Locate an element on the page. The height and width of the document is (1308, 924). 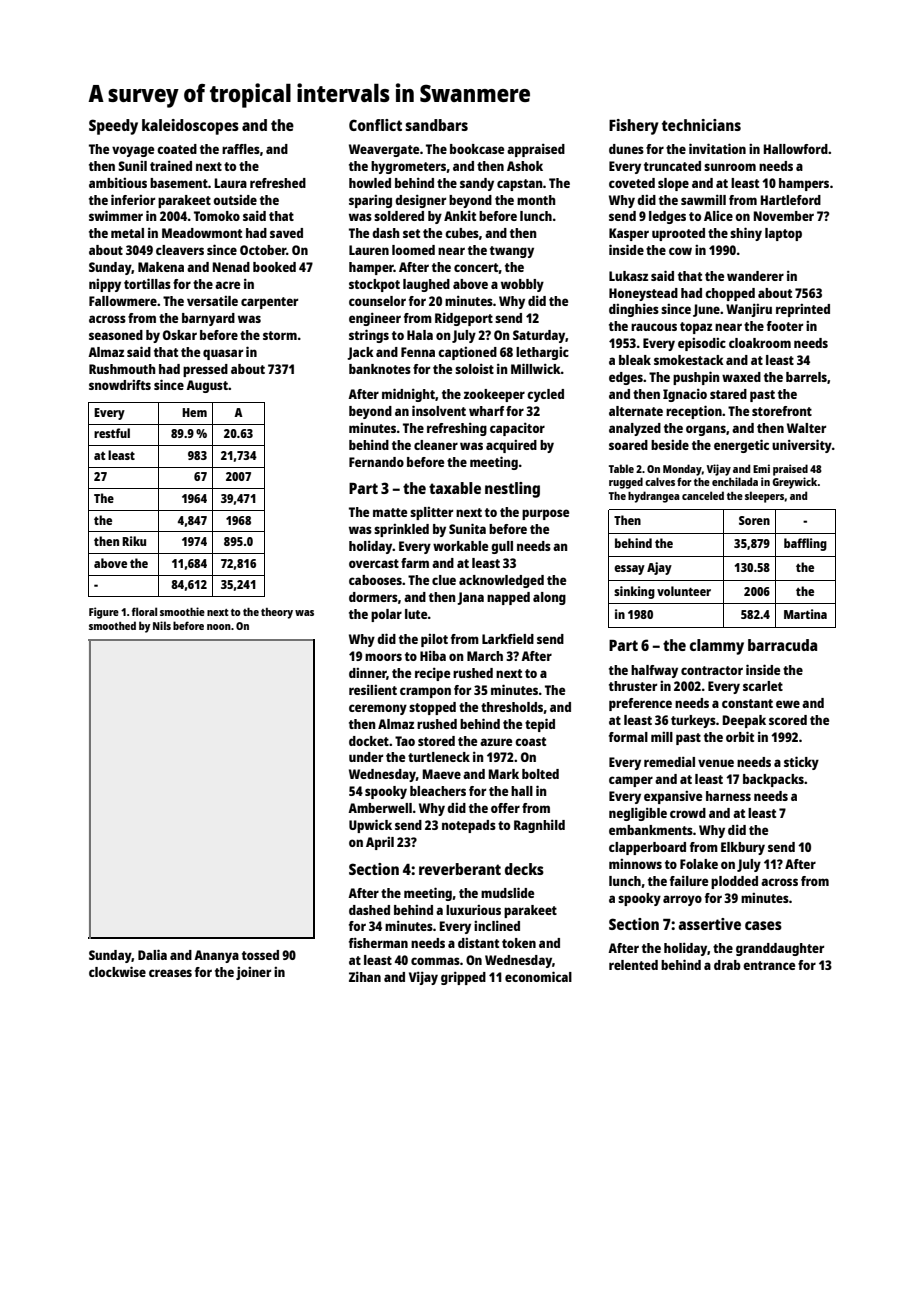
March is located at coordinates (485, 656).
